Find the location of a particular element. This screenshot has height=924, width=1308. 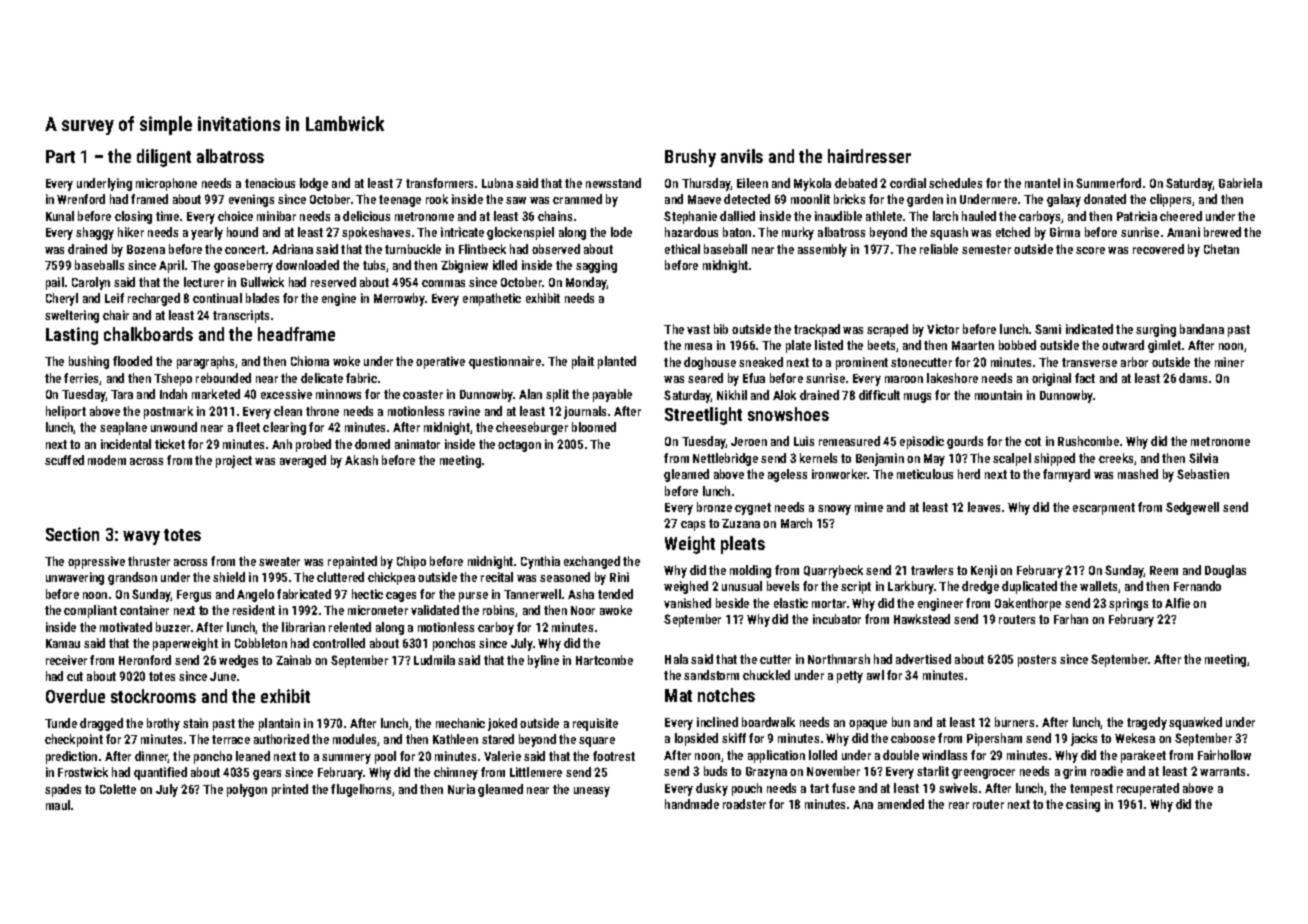

Nettlebridge is located at coordinates (725, 459).
